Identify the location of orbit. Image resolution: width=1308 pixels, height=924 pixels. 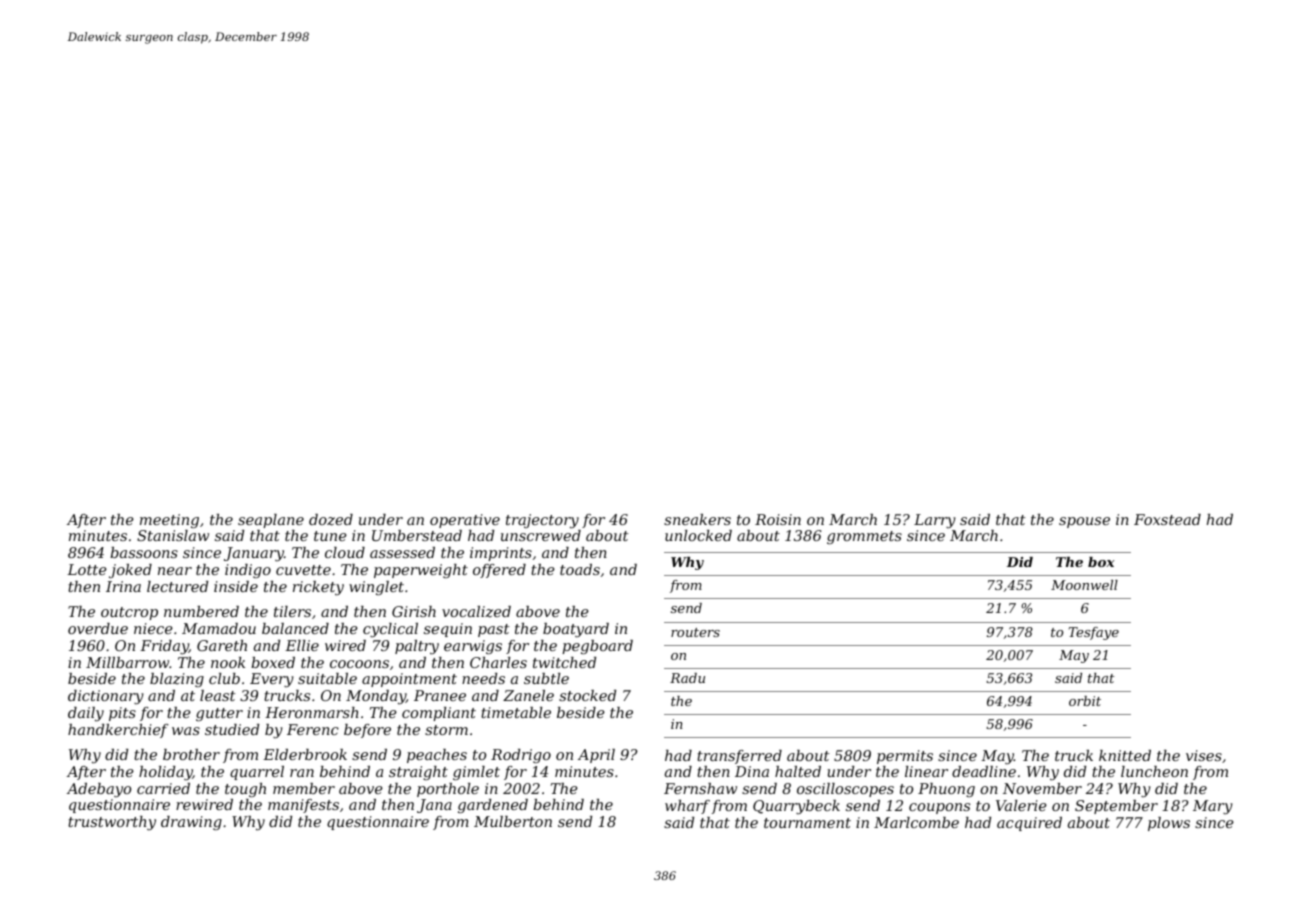
(1085, 701).
